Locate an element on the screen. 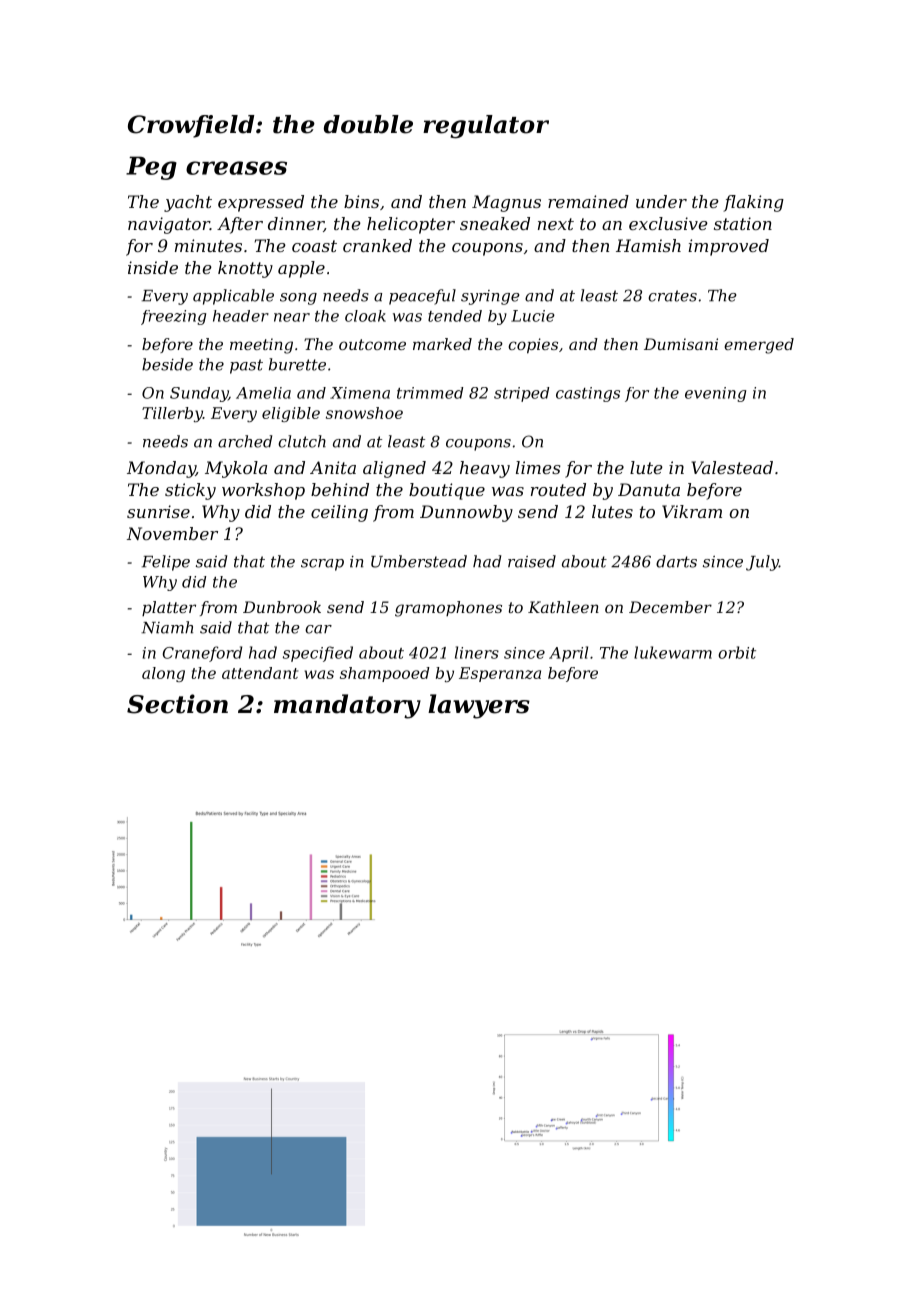  lawyers is located at coordinates (479, 706).
